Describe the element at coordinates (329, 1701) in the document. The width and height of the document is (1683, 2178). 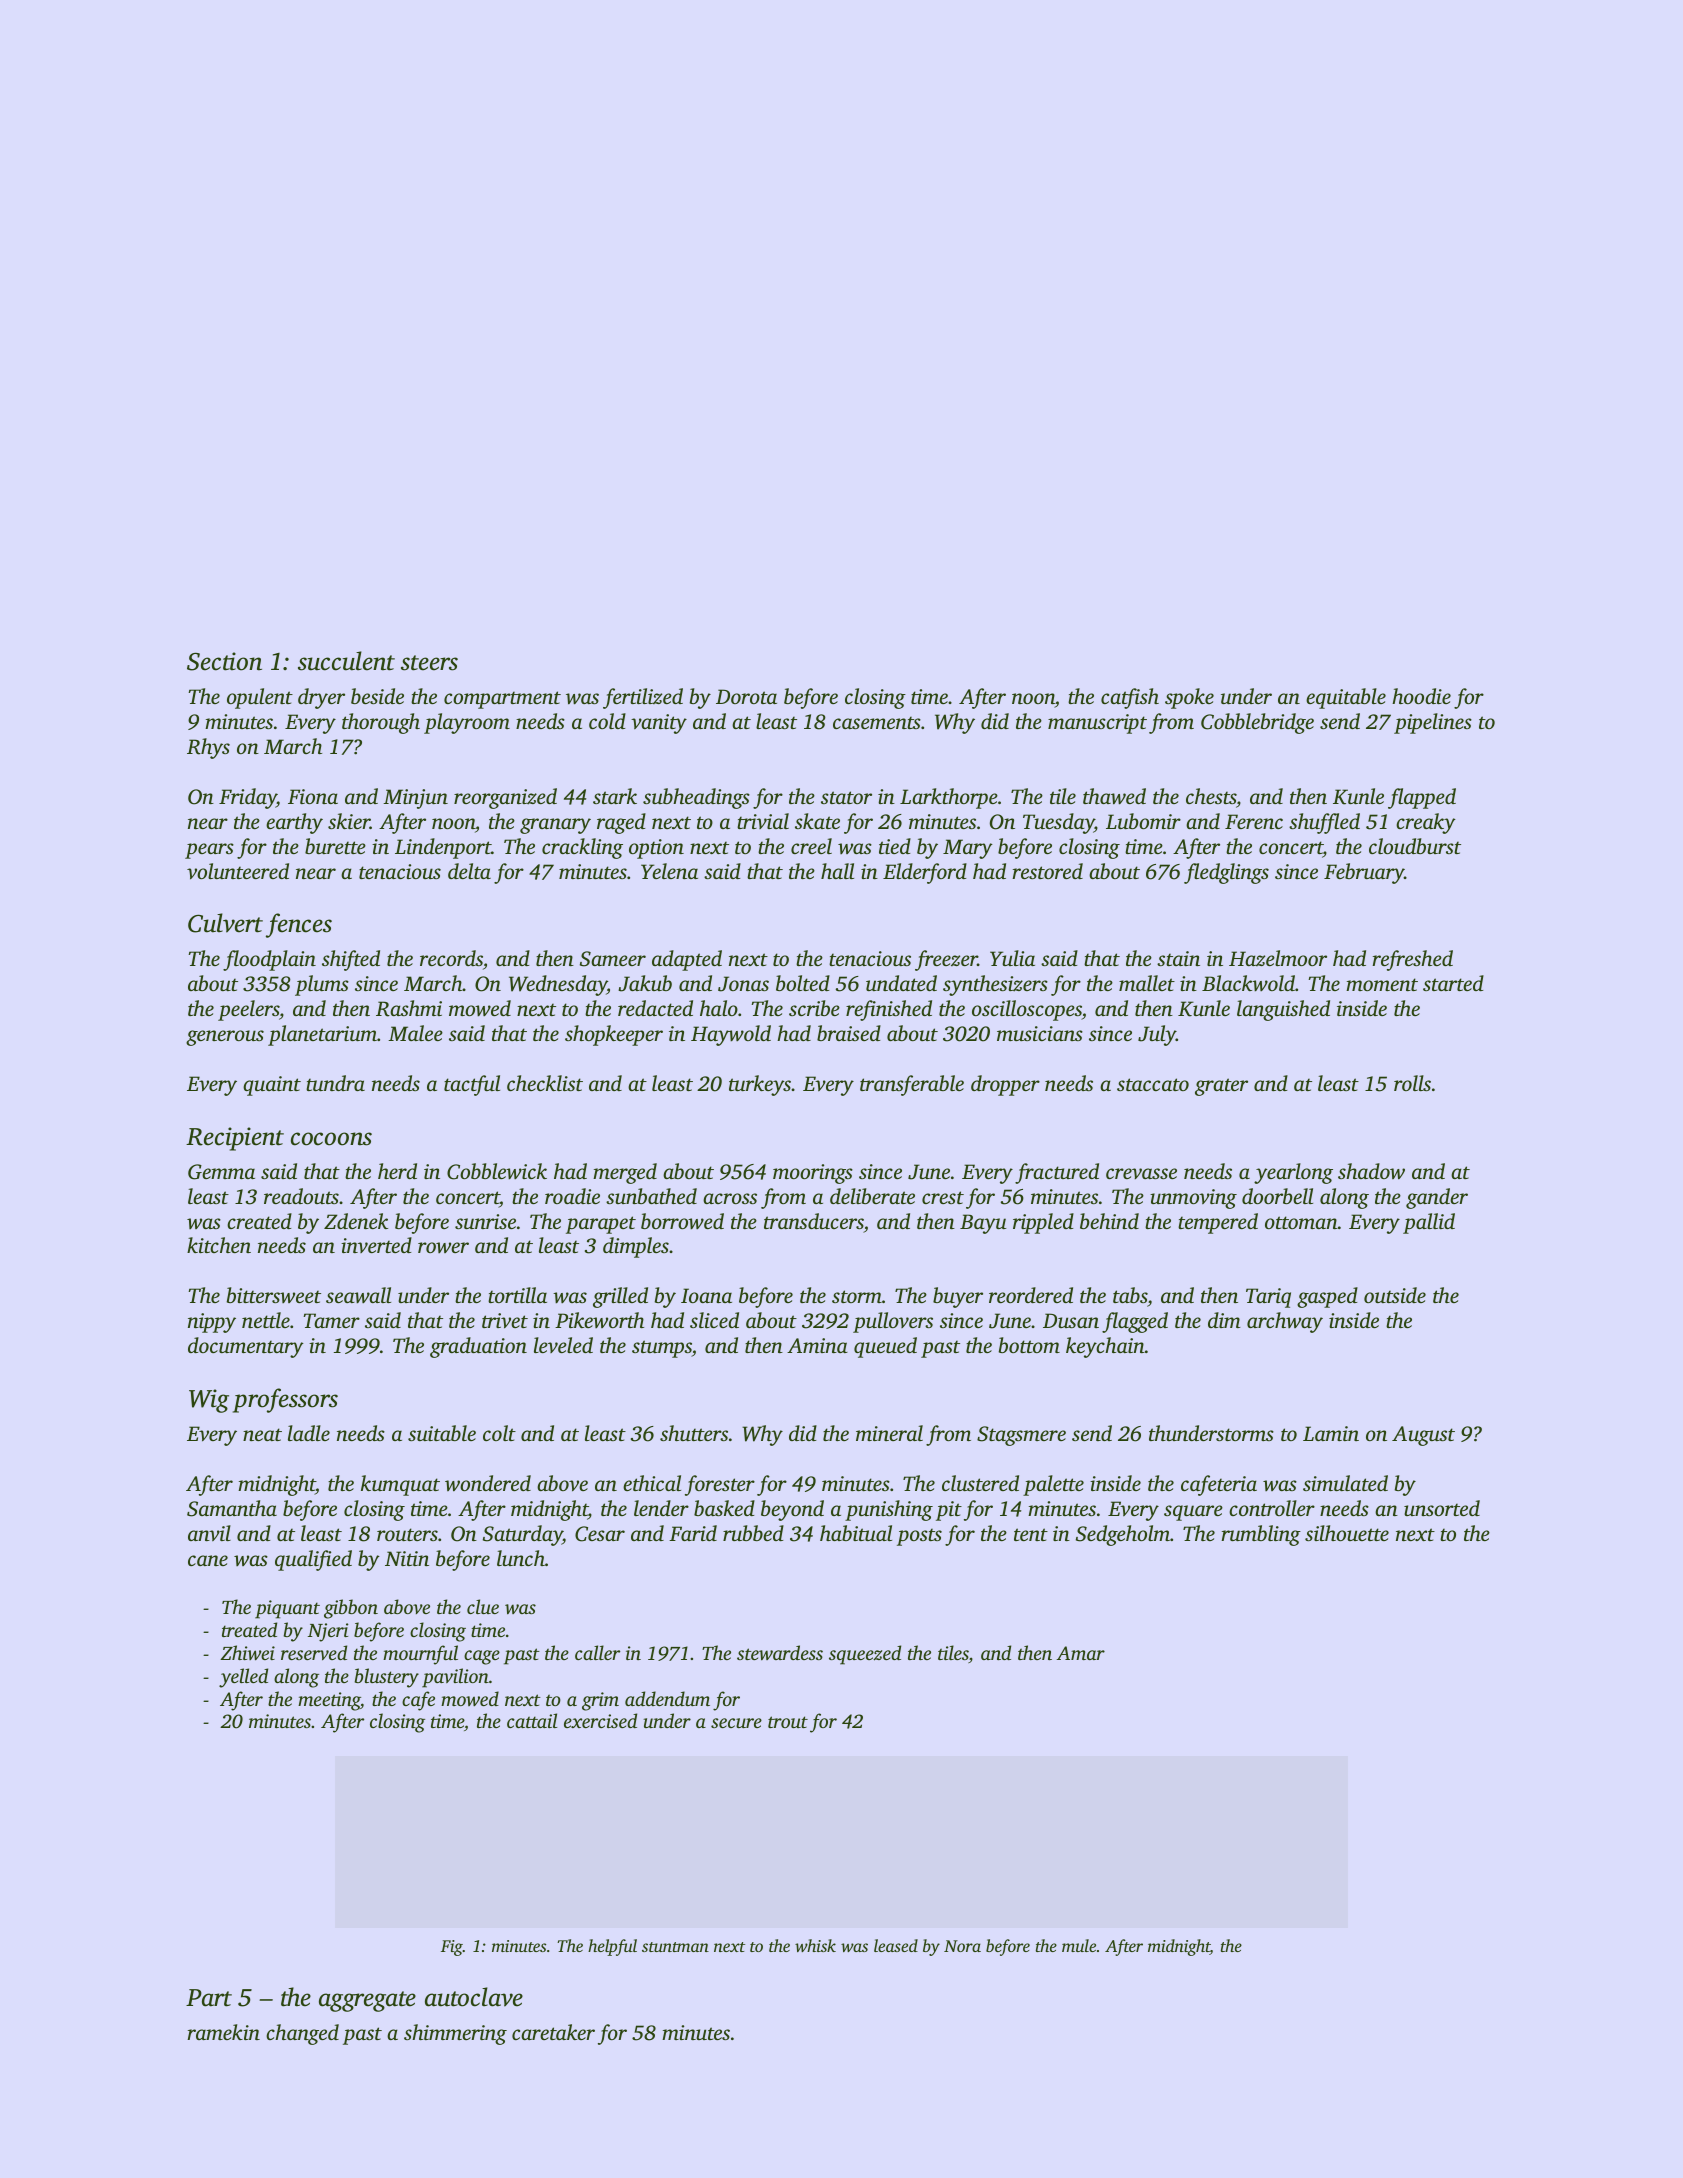
I see `meeting` at that location.
